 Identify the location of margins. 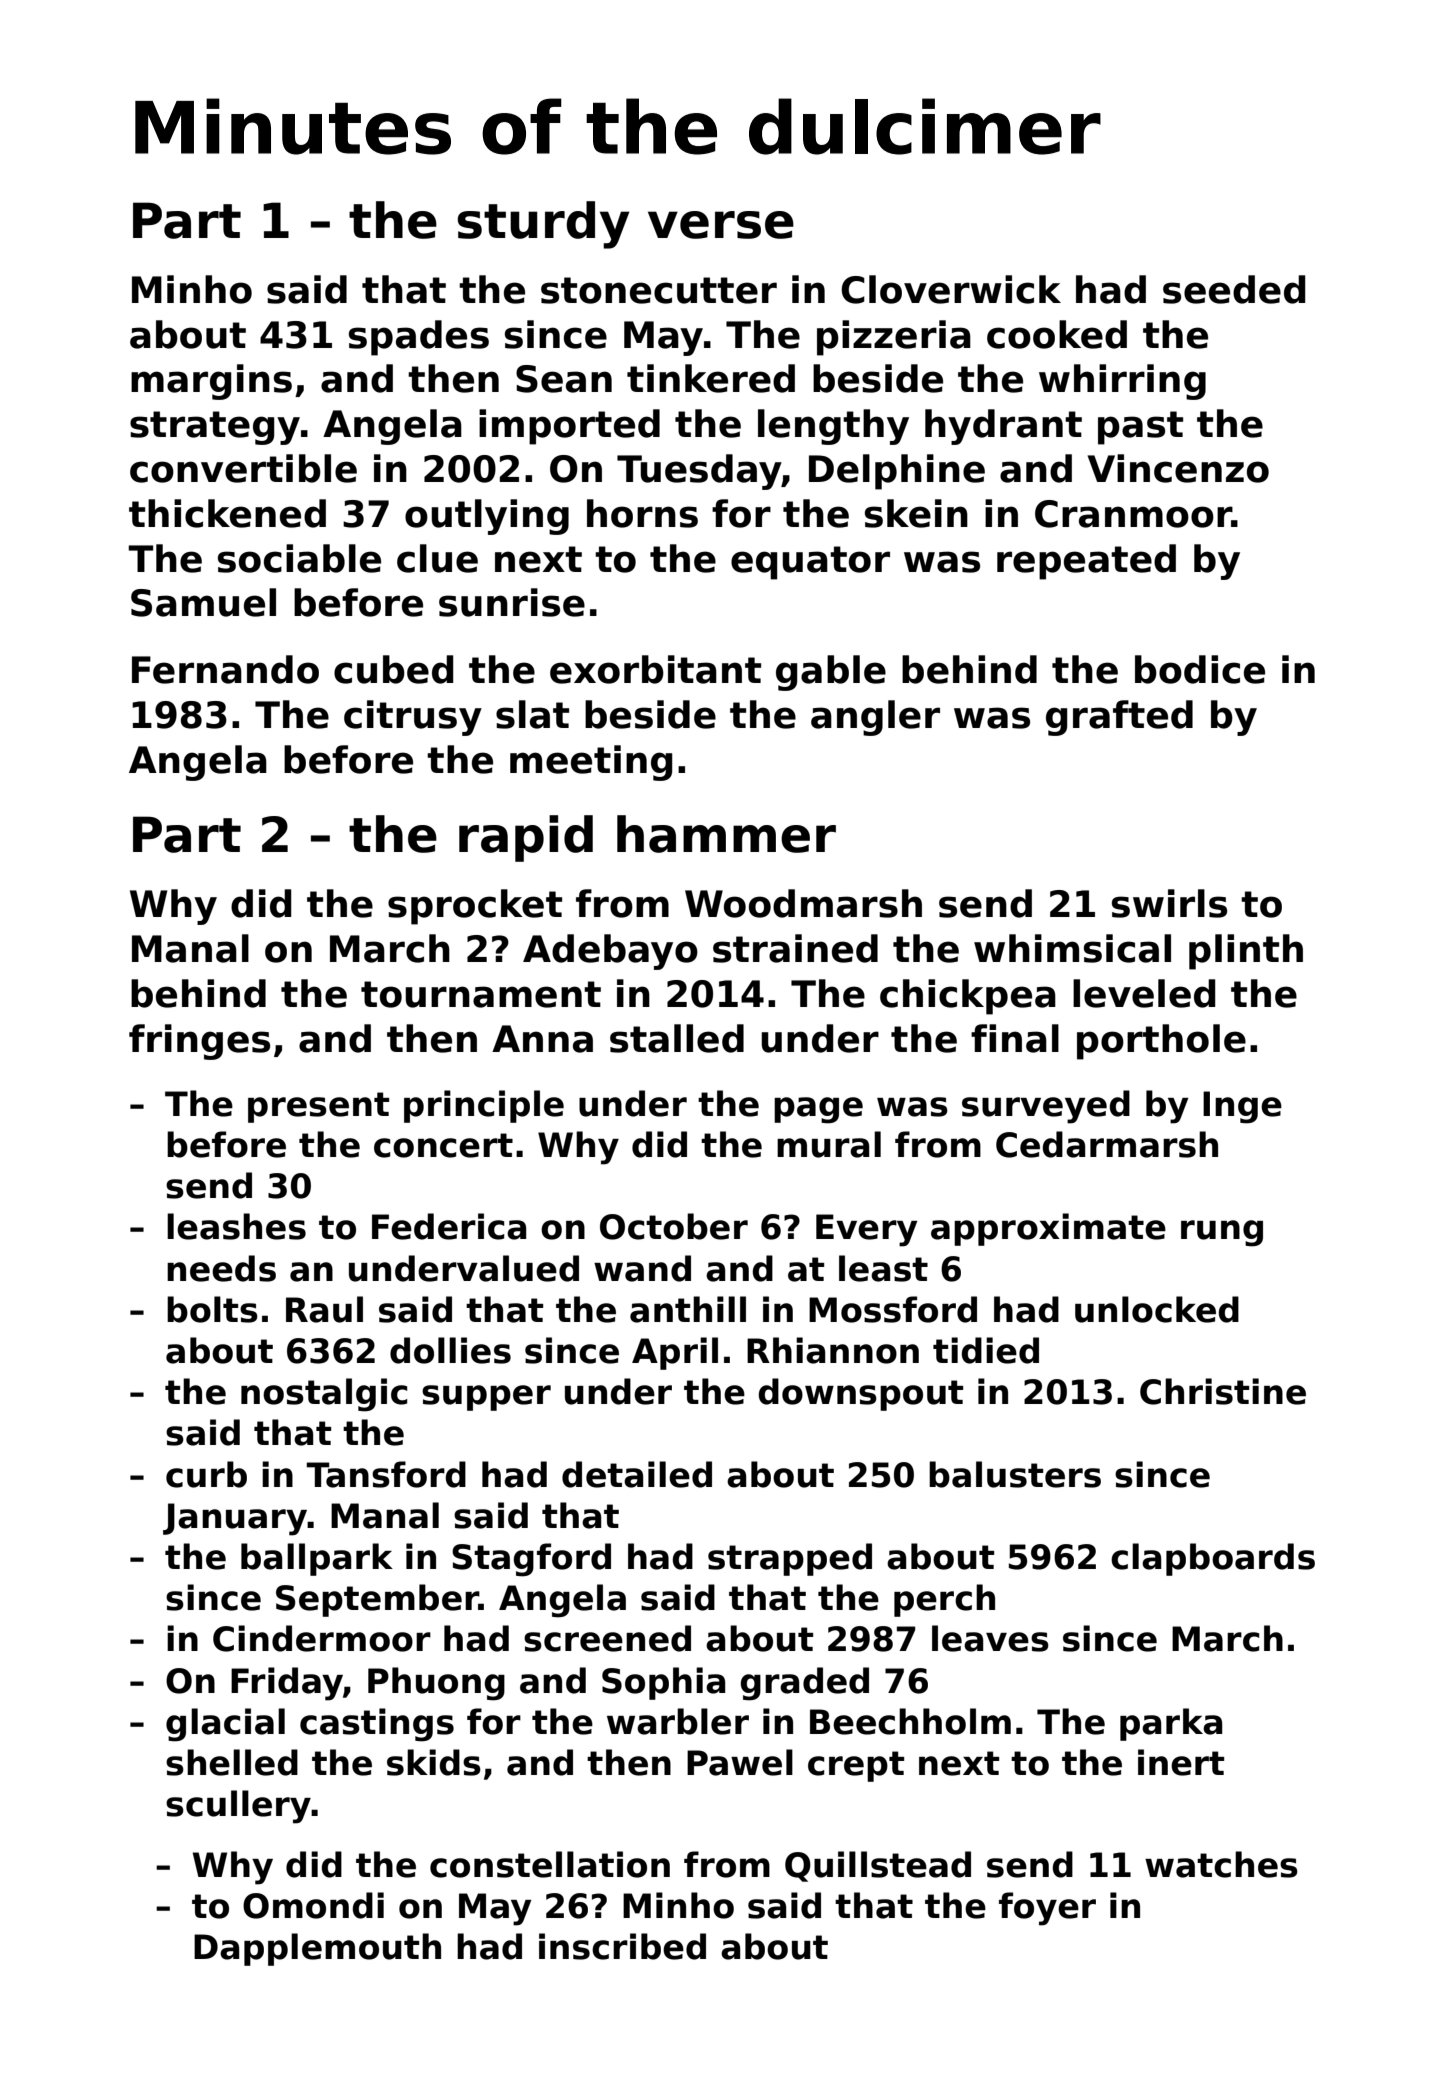
(211, 382).
